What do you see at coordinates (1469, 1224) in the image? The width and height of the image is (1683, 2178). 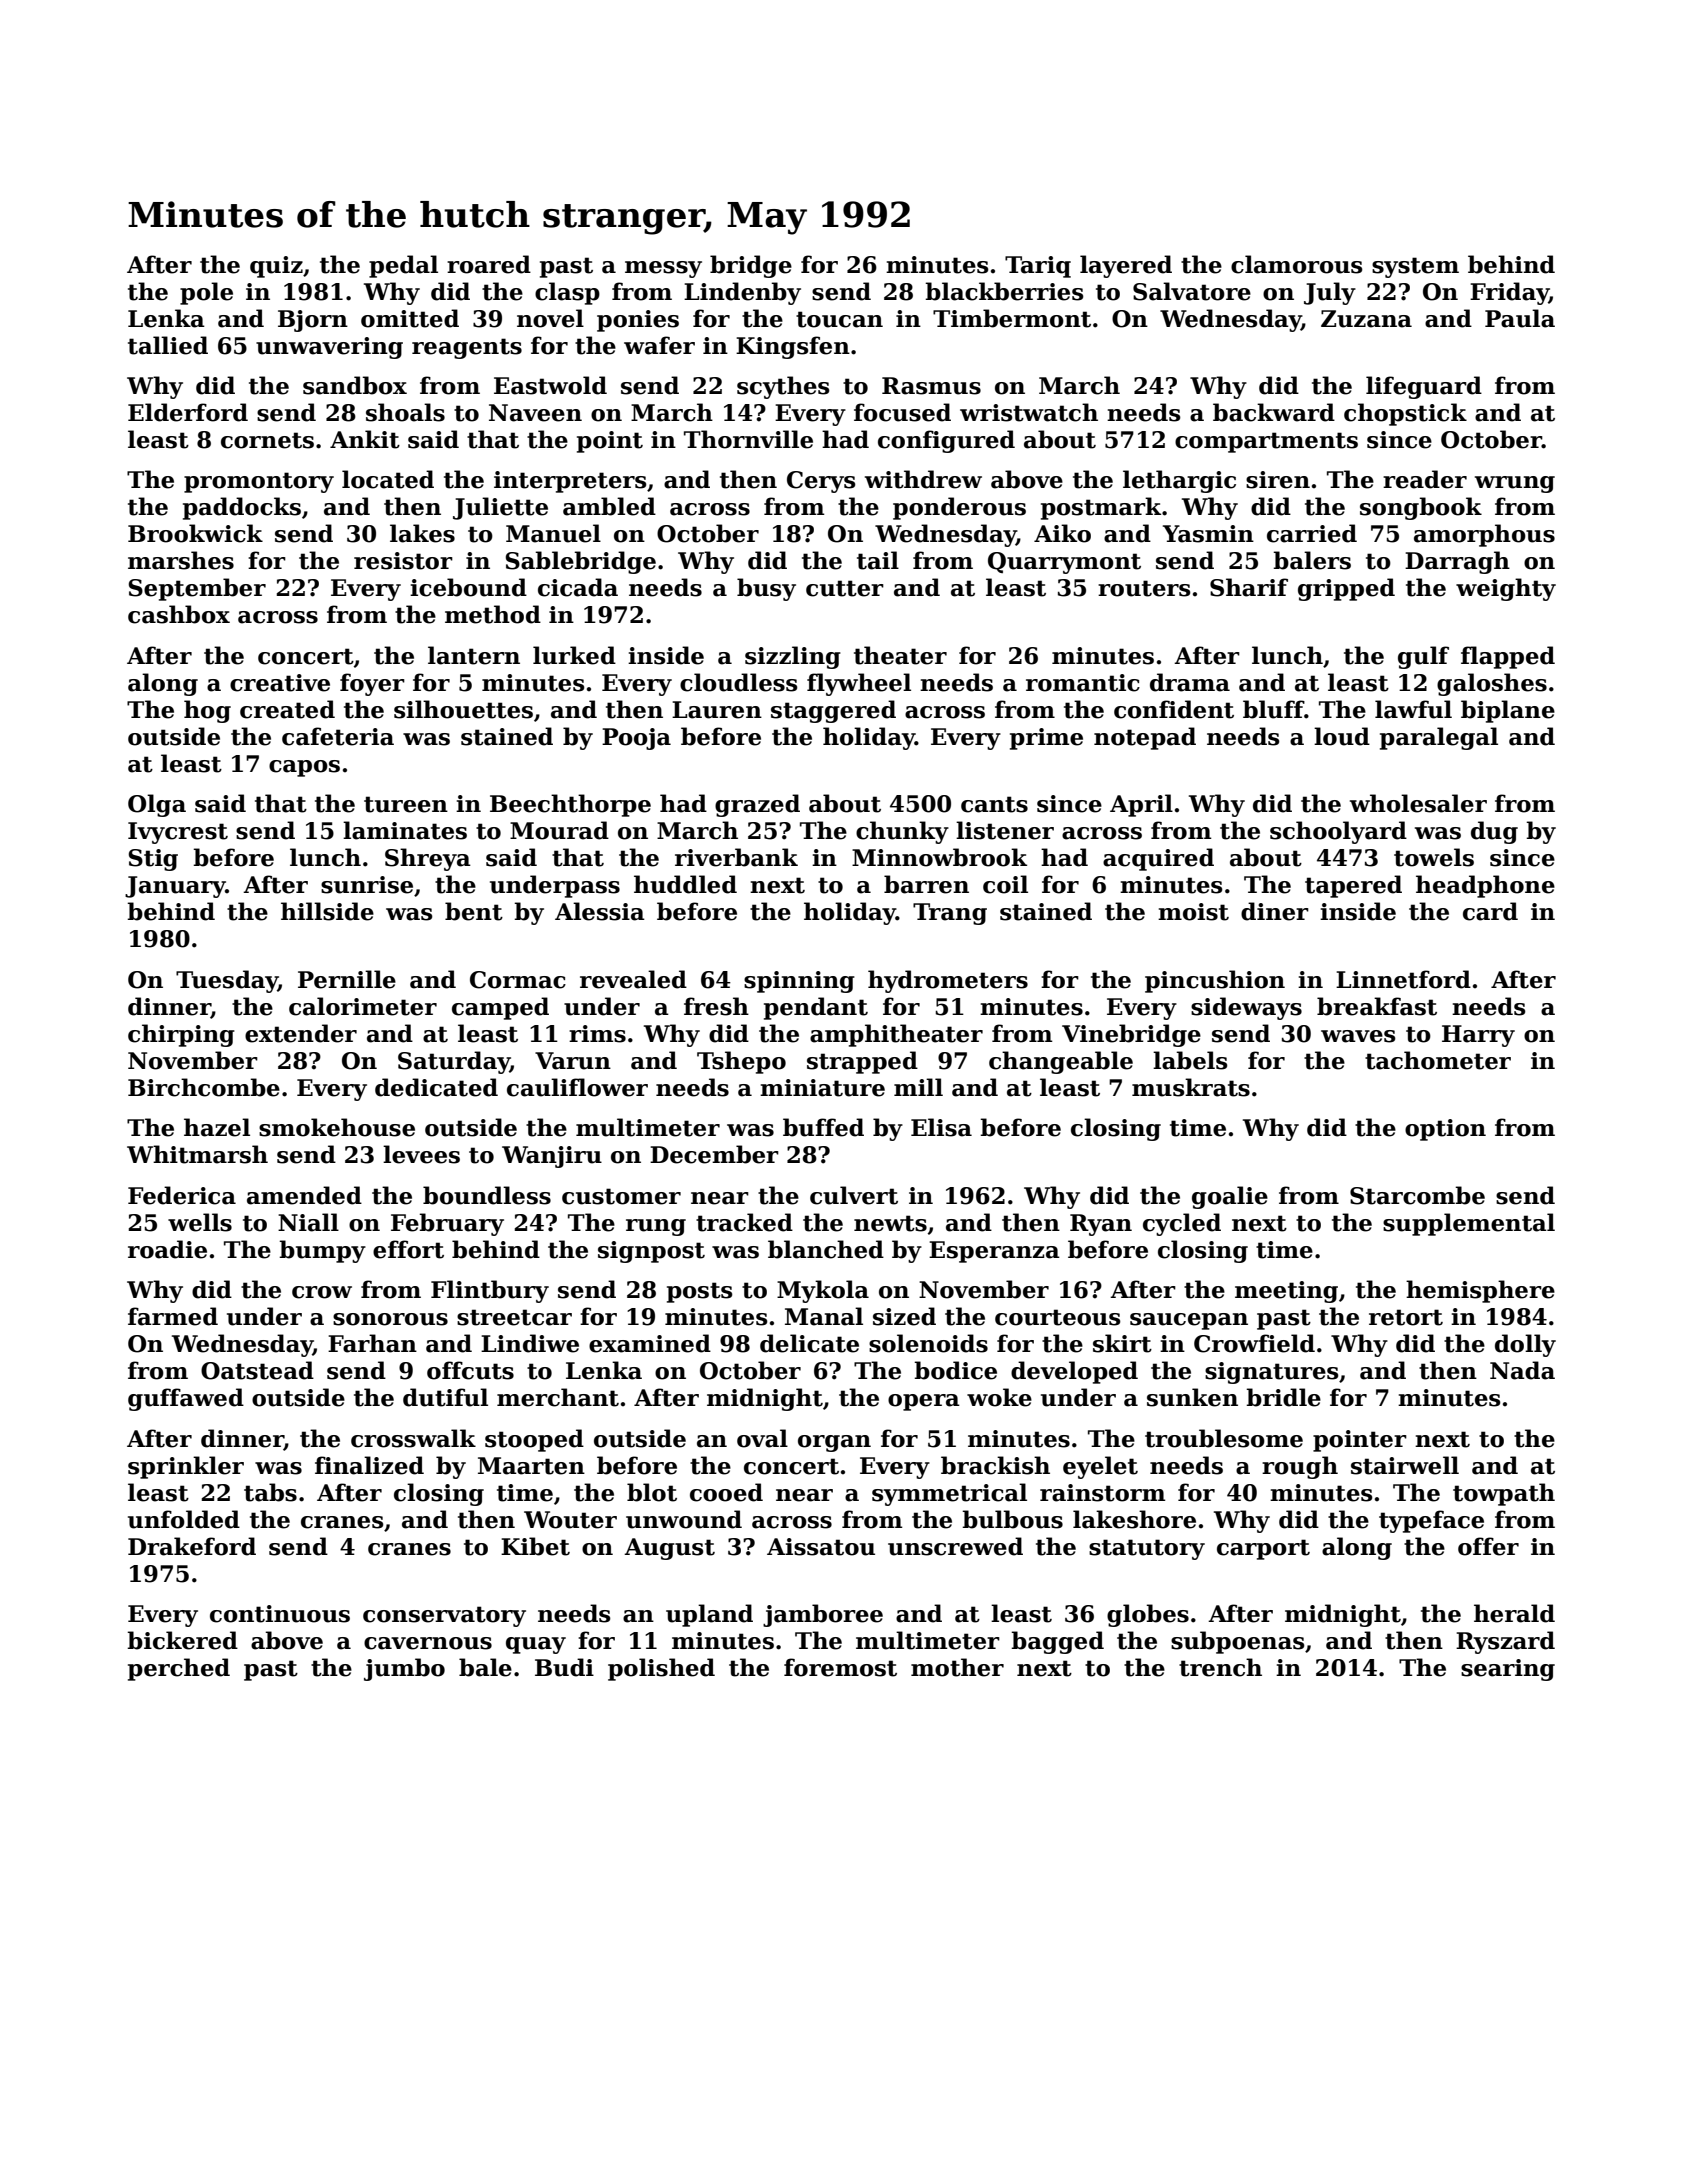 I see `supplemental` at bounding box center [1469, 1224].
